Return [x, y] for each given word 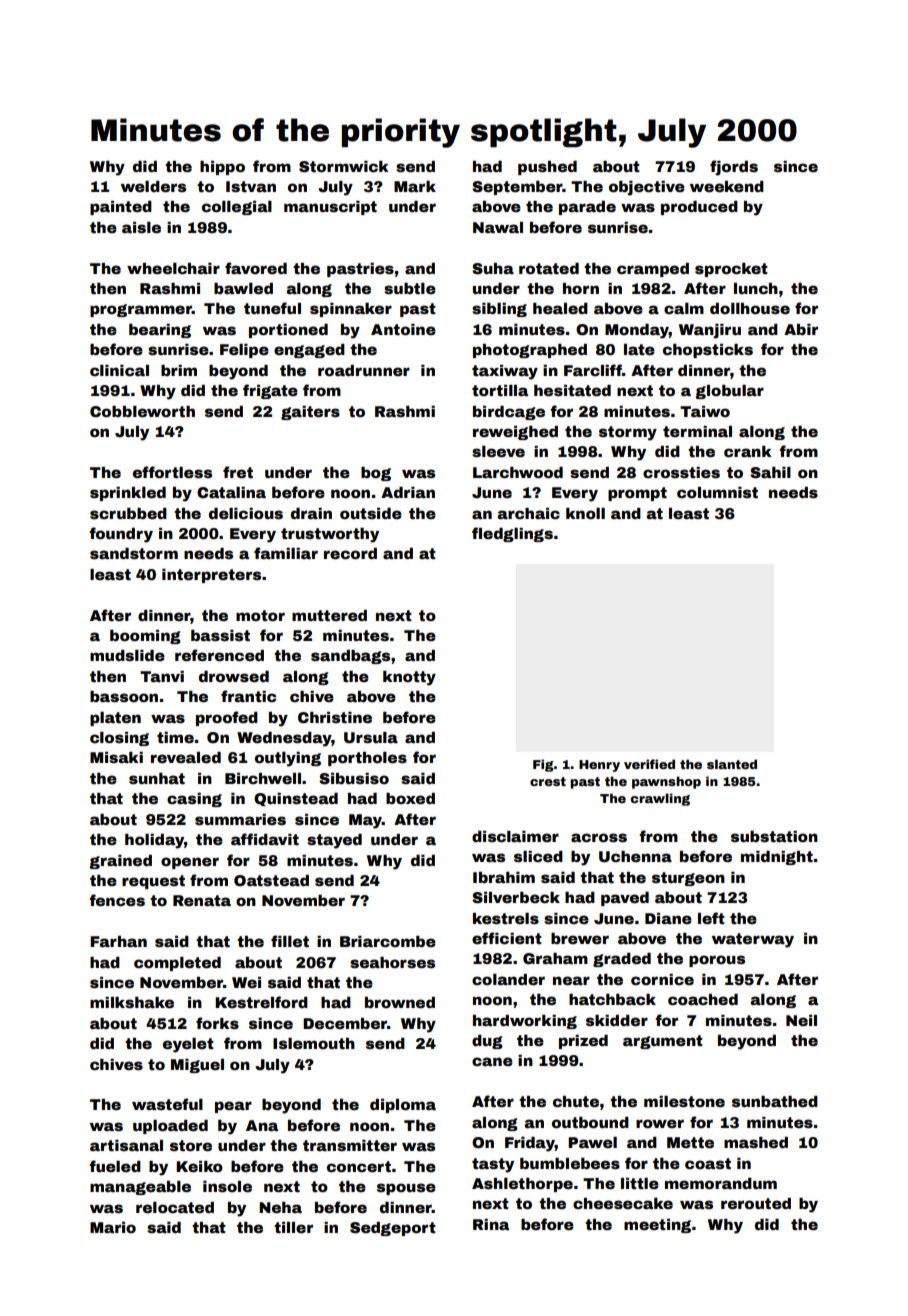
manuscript [330, 208]
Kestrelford [261, 1002]
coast [708, 1163]
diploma [403, 1106]
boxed [410, 798]
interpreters [211, 576]
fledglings [512, 534]
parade [587, 208]
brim [179, 370]
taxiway [505, 372]
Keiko [199, 1166]
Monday [637, 331]
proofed [227, 718]
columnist [717, 492]
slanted [732, 764]
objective [647, 188]
